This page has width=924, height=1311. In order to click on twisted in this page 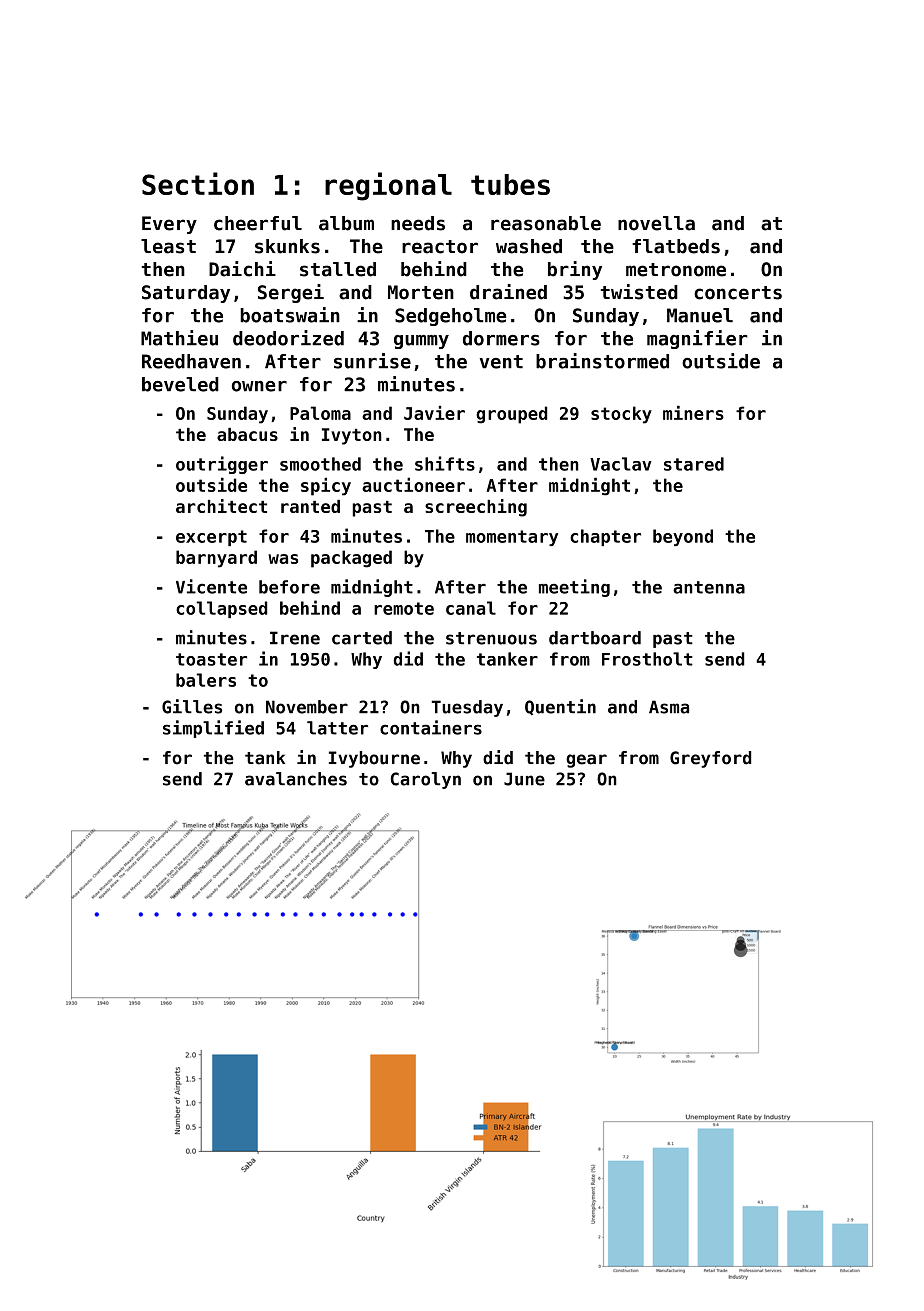, I will do `click(639, 292)`.
